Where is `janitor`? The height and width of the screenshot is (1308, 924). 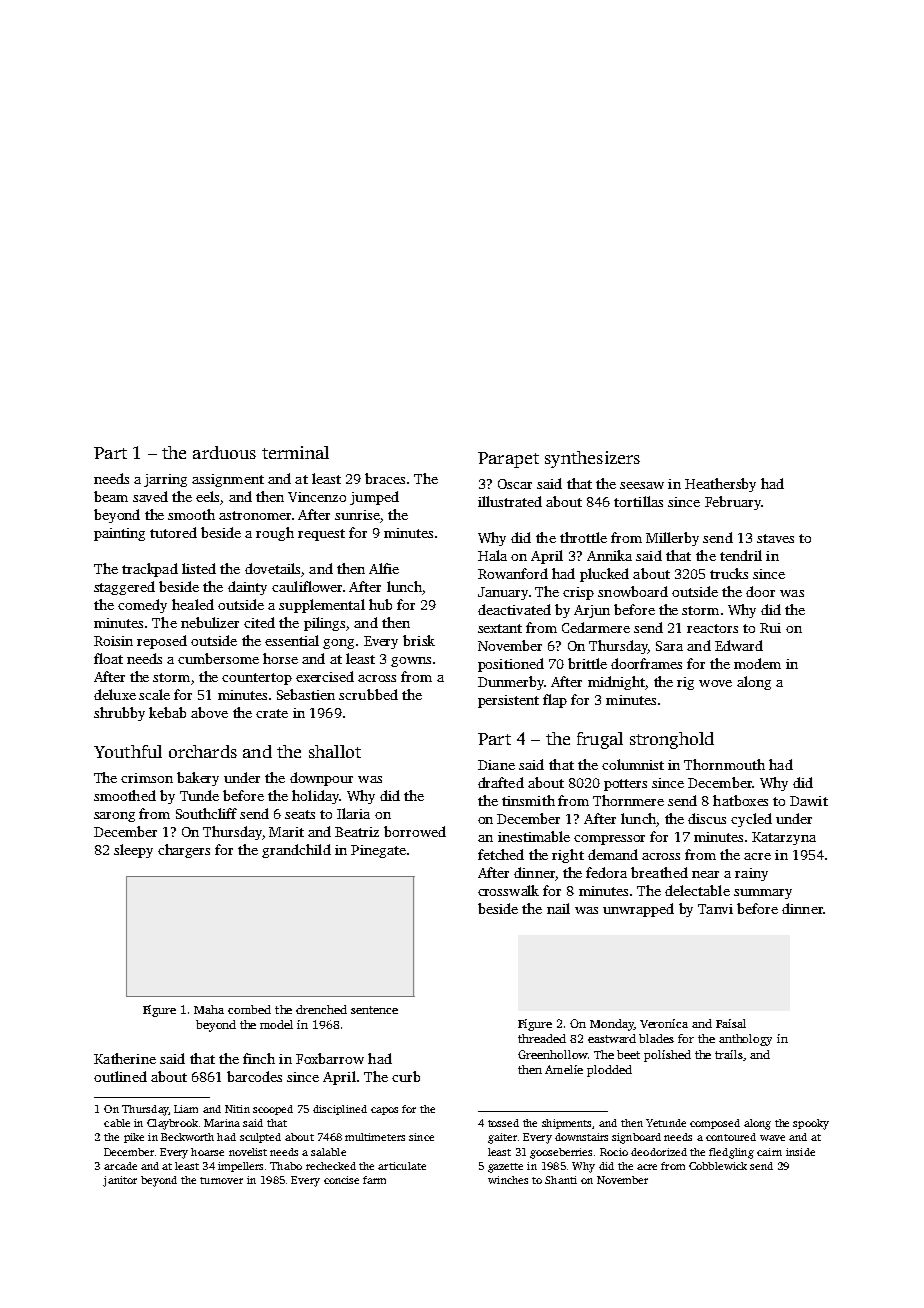
janitor is located at coordinates (120, 1181).
